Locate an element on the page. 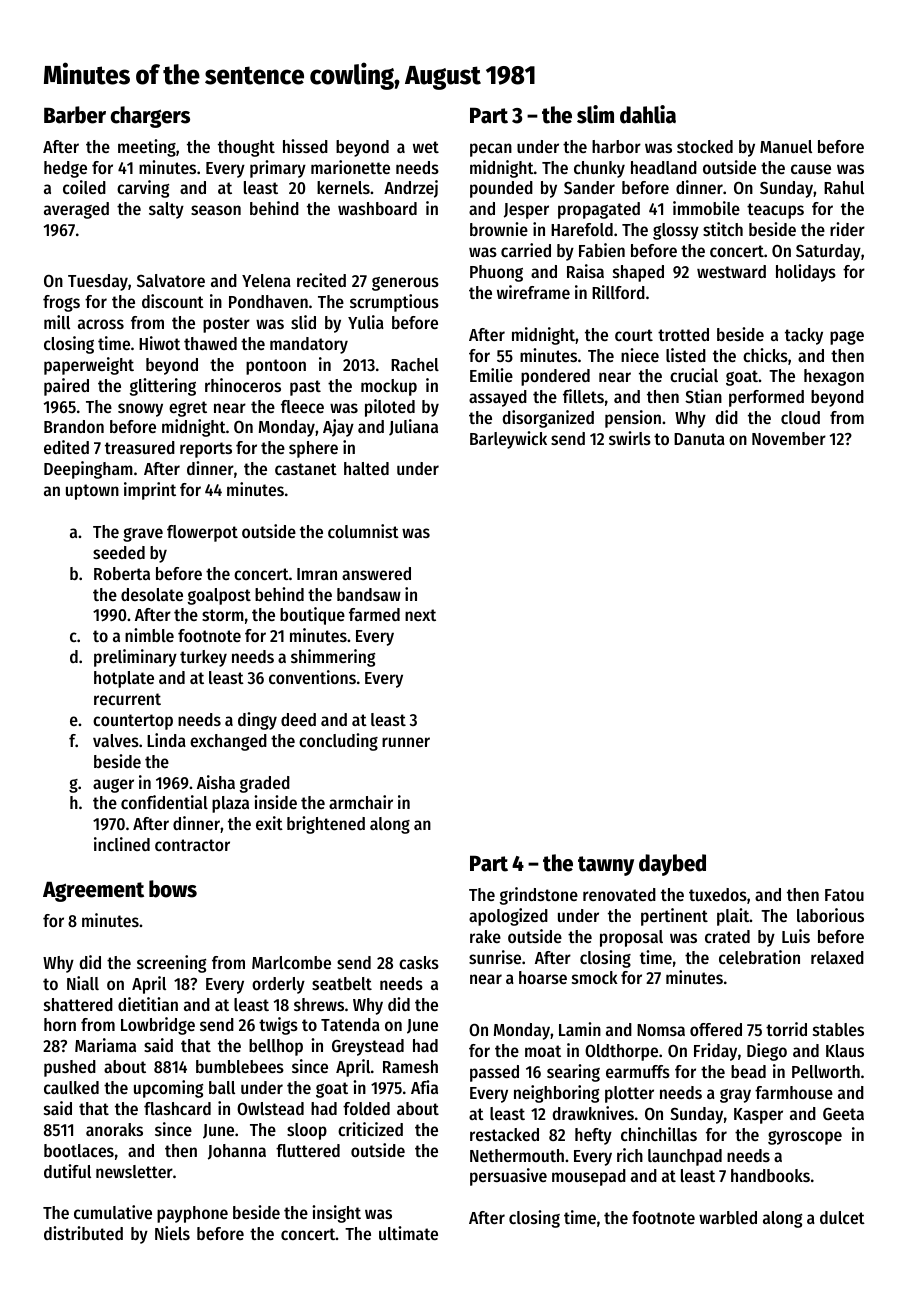 The width and height of the page is (908, 1316). warbled is located at coordinates (728, 1217).
